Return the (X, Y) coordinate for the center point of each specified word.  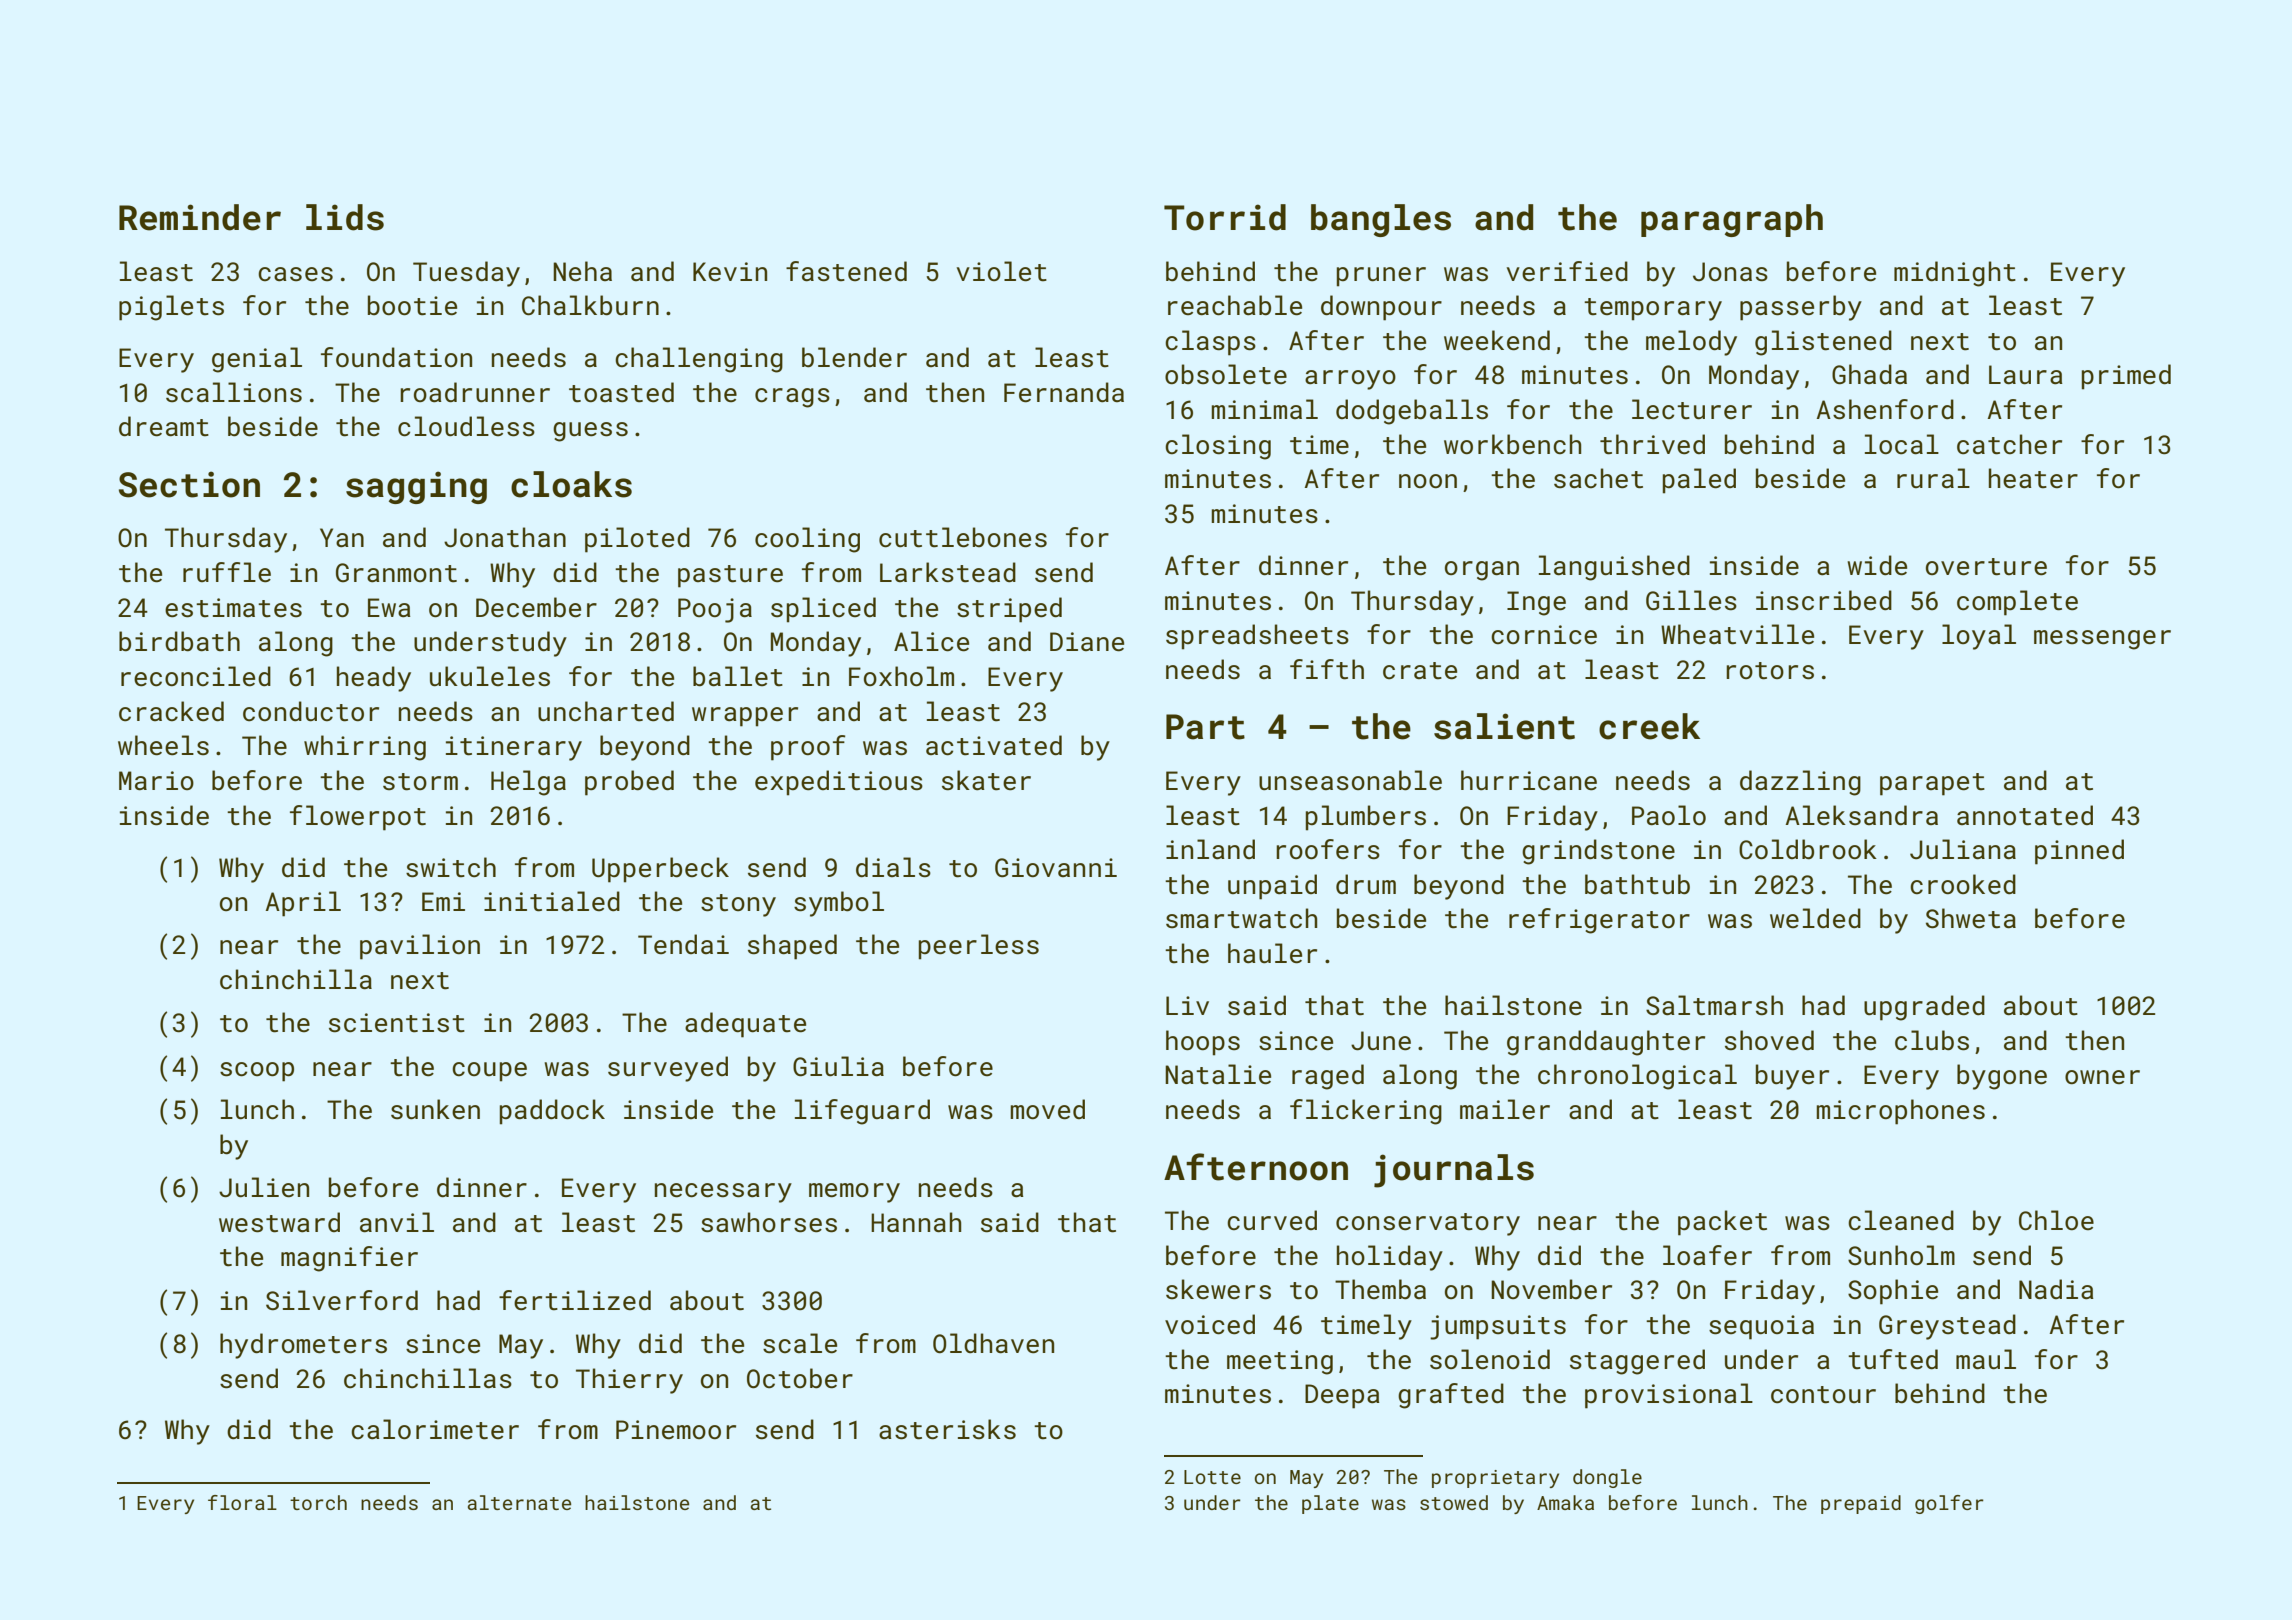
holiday (1390, 1258)
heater (2033, 478)
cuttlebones (963, 537)
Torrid (1225, 217)
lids (345, 217)
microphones (1900, 1112)
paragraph (1732, 220)
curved (1272, 1220)
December (536, 607)
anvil (397, 1222)
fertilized (575, 1300)
